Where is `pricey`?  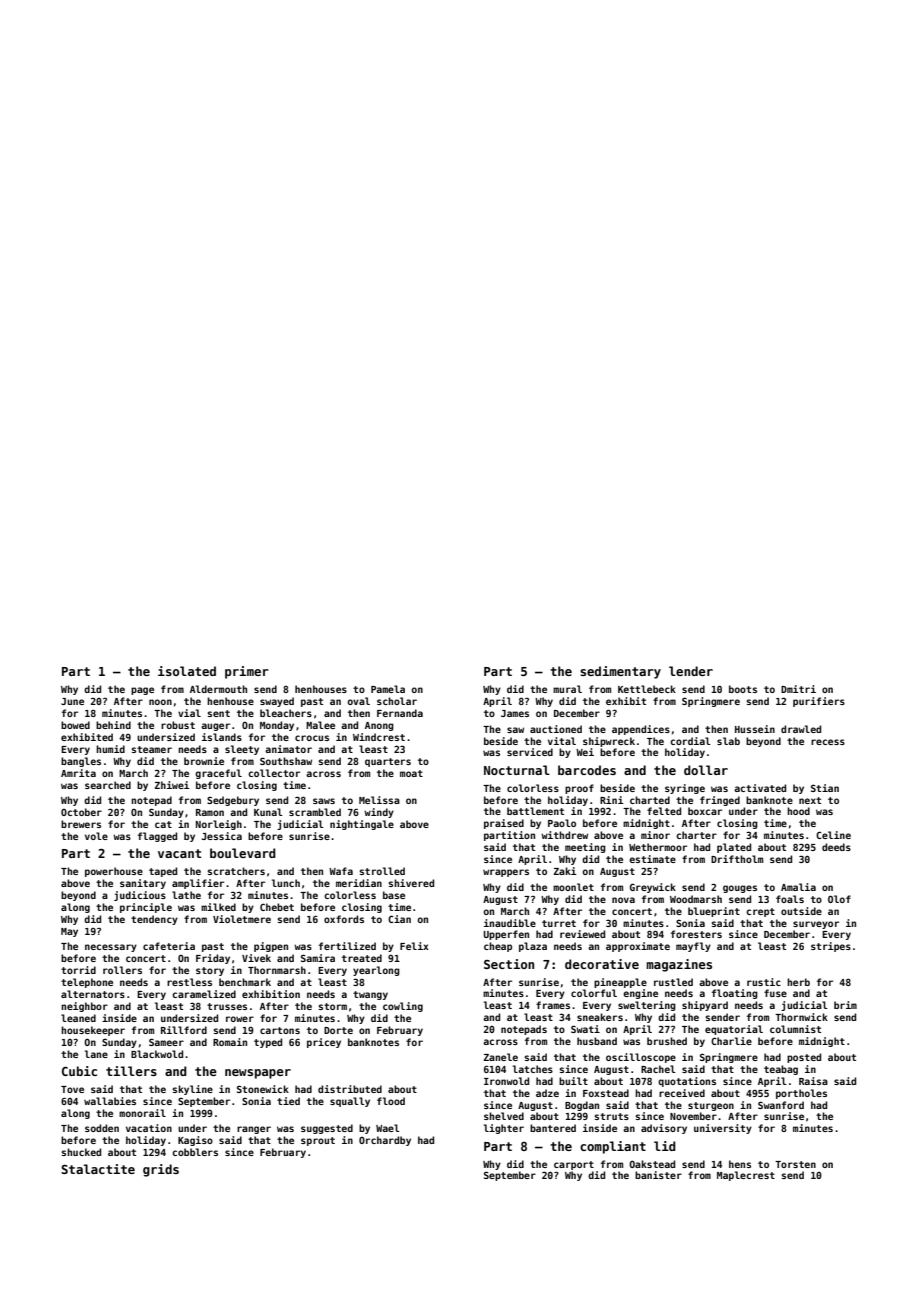 pricey is located at coordinates (324, 1043).
